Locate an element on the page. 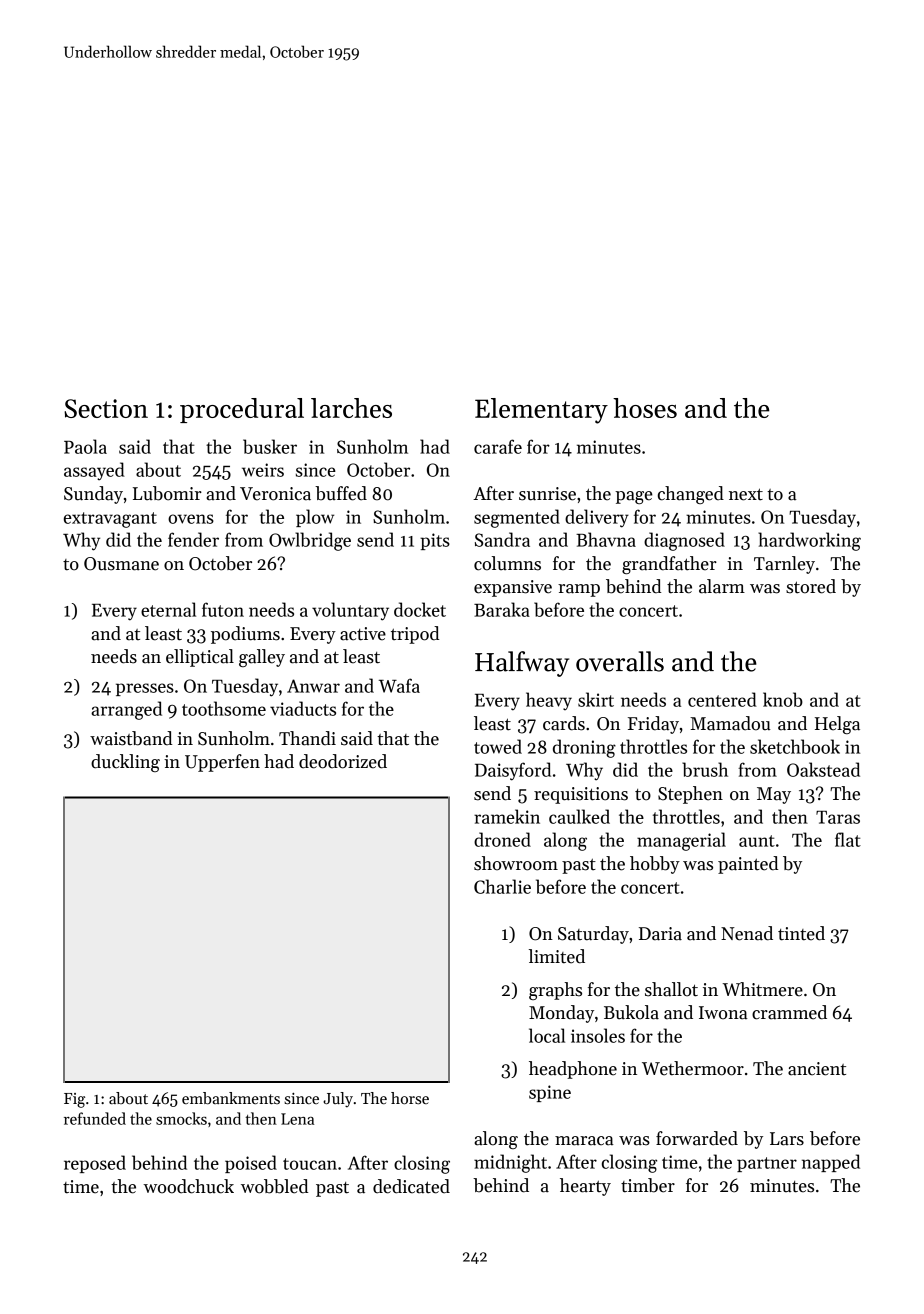 This document has height=1314, width=924. duckling is located at coordinates (125, 763).
